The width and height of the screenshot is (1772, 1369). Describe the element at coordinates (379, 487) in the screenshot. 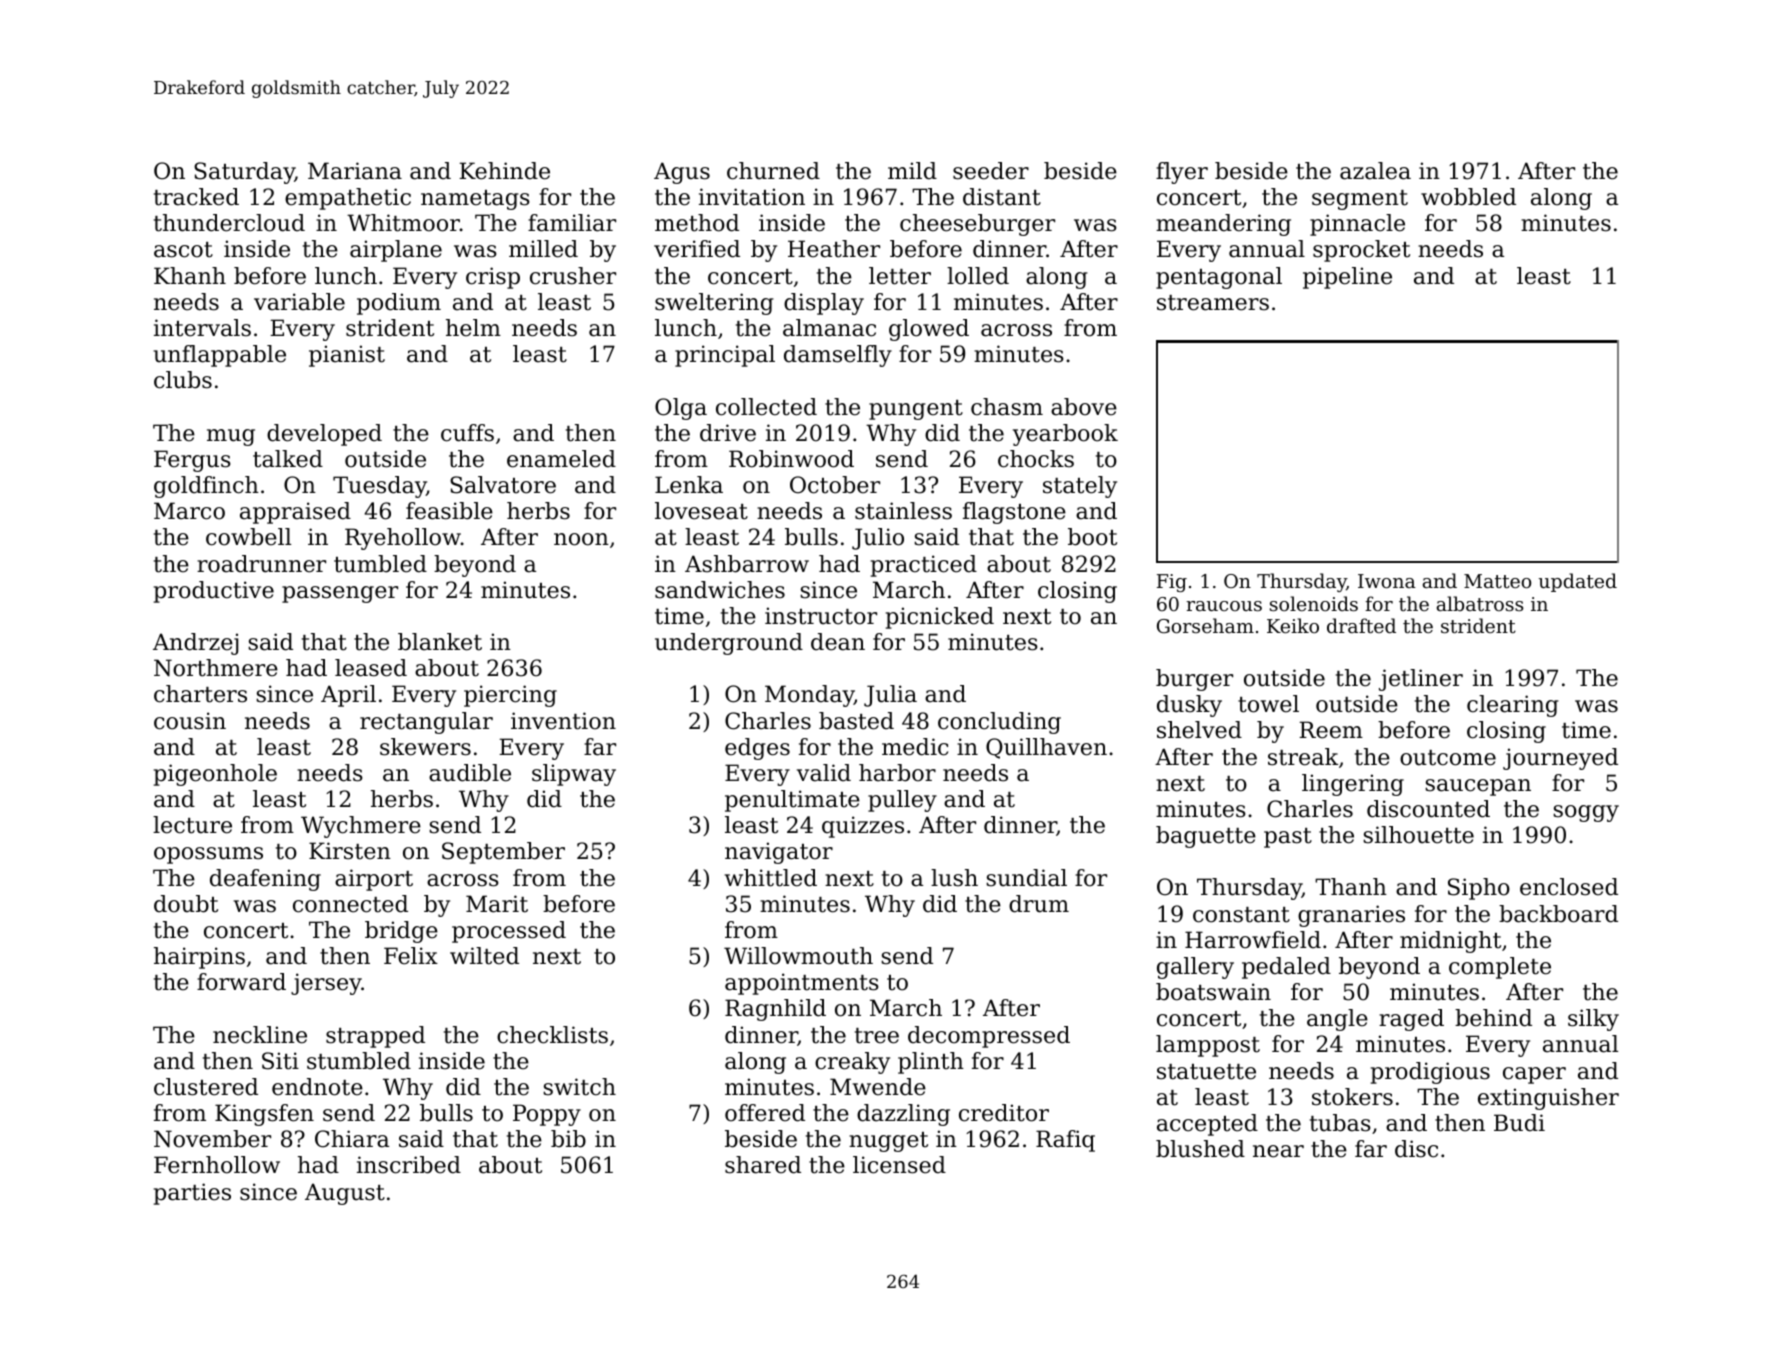

I see `Tuesday` at that location.
